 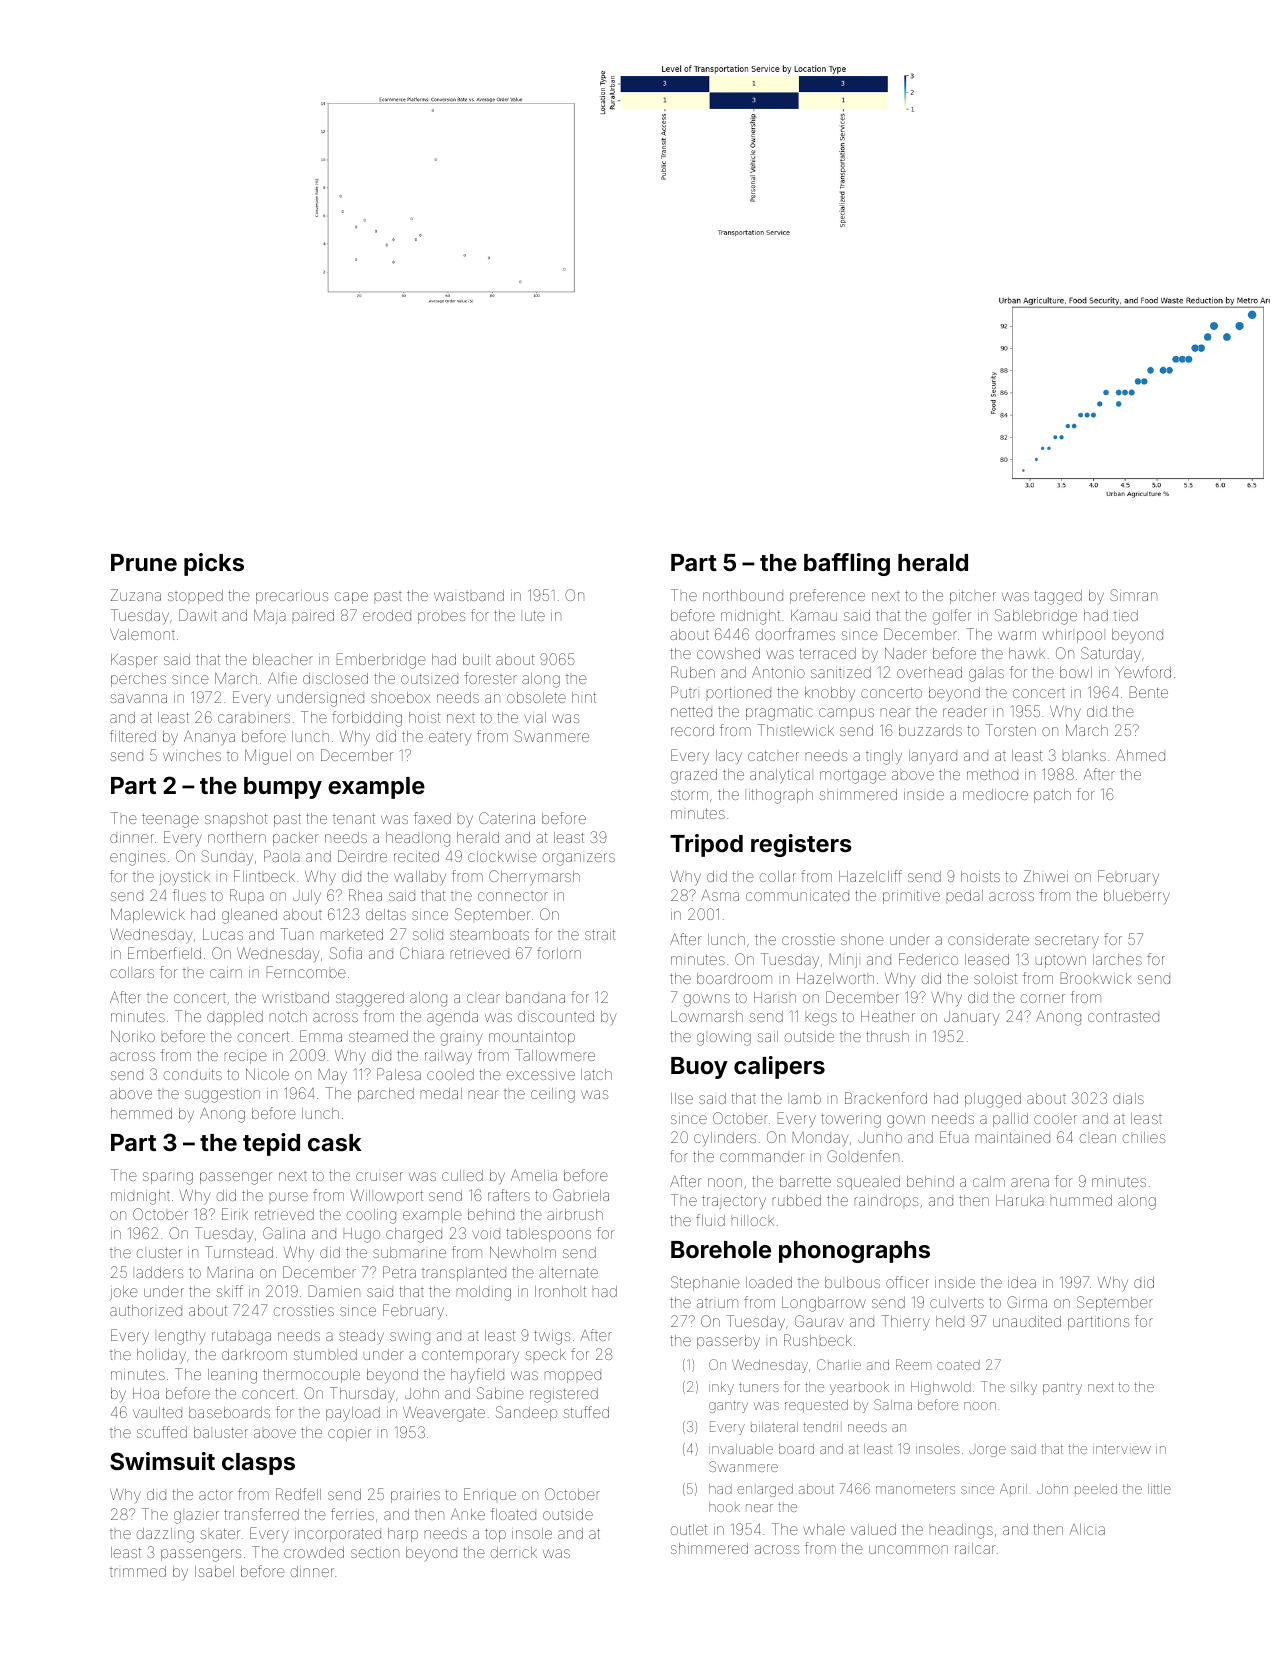 I want to click on parched, so click(x=386, y=1095).
